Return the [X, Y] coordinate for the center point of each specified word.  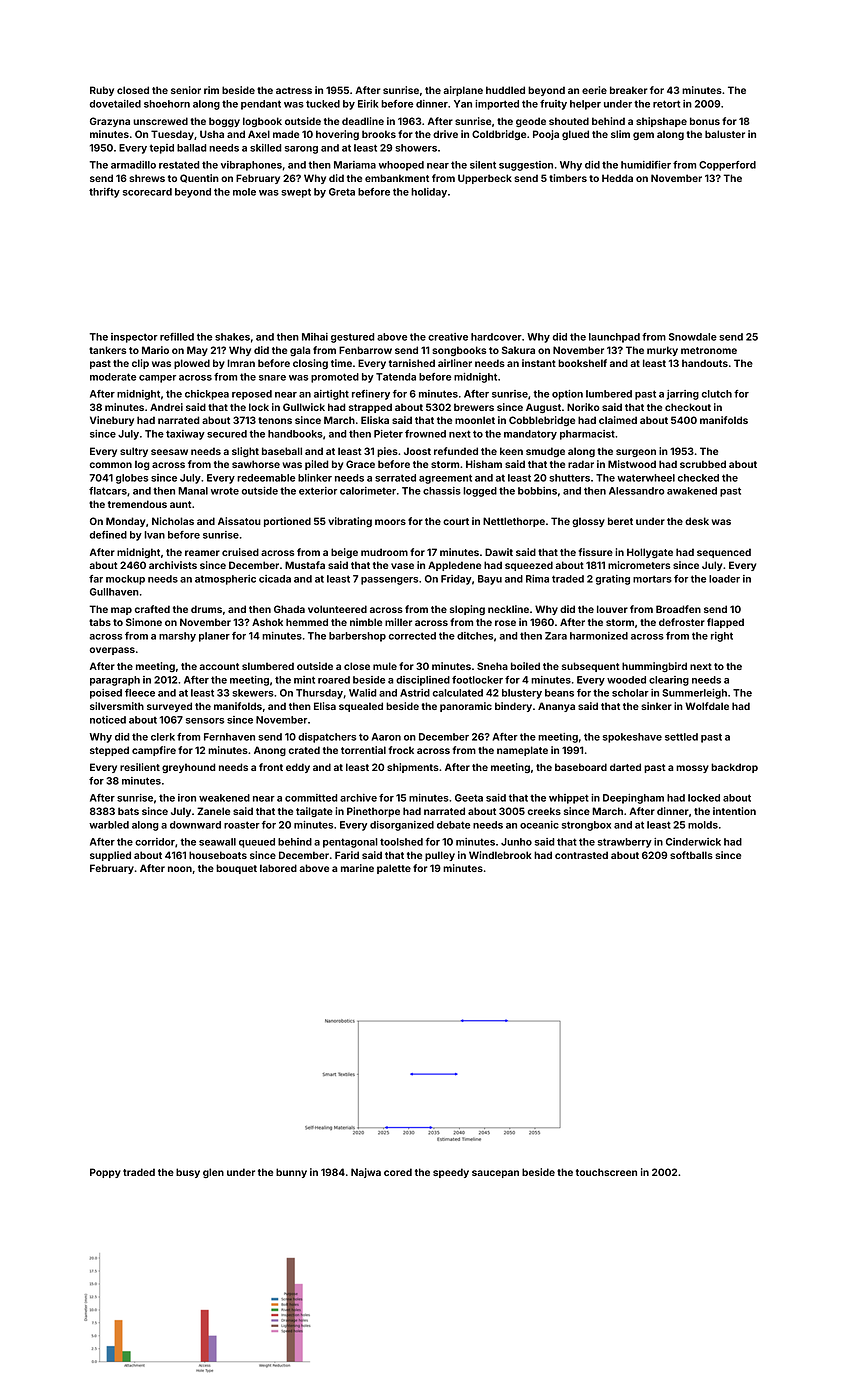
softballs [691, 855]
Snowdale [693, 337]
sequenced [724, 553]
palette [394, 869]
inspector [134, 338]
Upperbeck [485, 179]
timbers [568, 178]
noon [180, 869]
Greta [342, 192]
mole [244, 192]
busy [188, 1173]
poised [106, 694]
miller [398, 622]
